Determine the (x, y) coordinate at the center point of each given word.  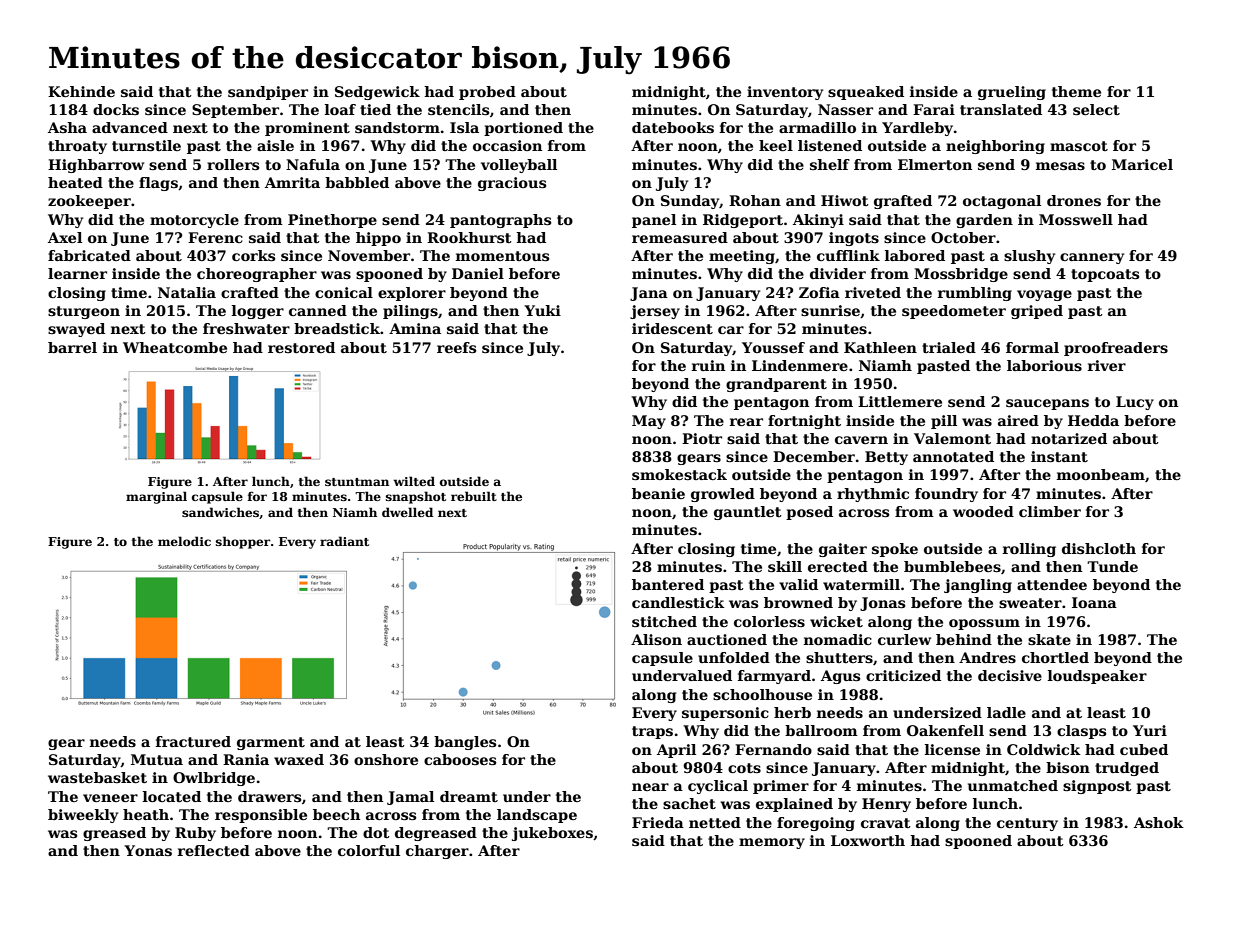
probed (487, 93)
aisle (275, 145)
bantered (668, 584)
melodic (184, 541)
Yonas (148, 850)
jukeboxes (552, 834)
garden (984, 221)
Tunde (1112, 566)
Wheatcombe (175, 347)
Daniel (478, 273)
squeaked (866, 93)
